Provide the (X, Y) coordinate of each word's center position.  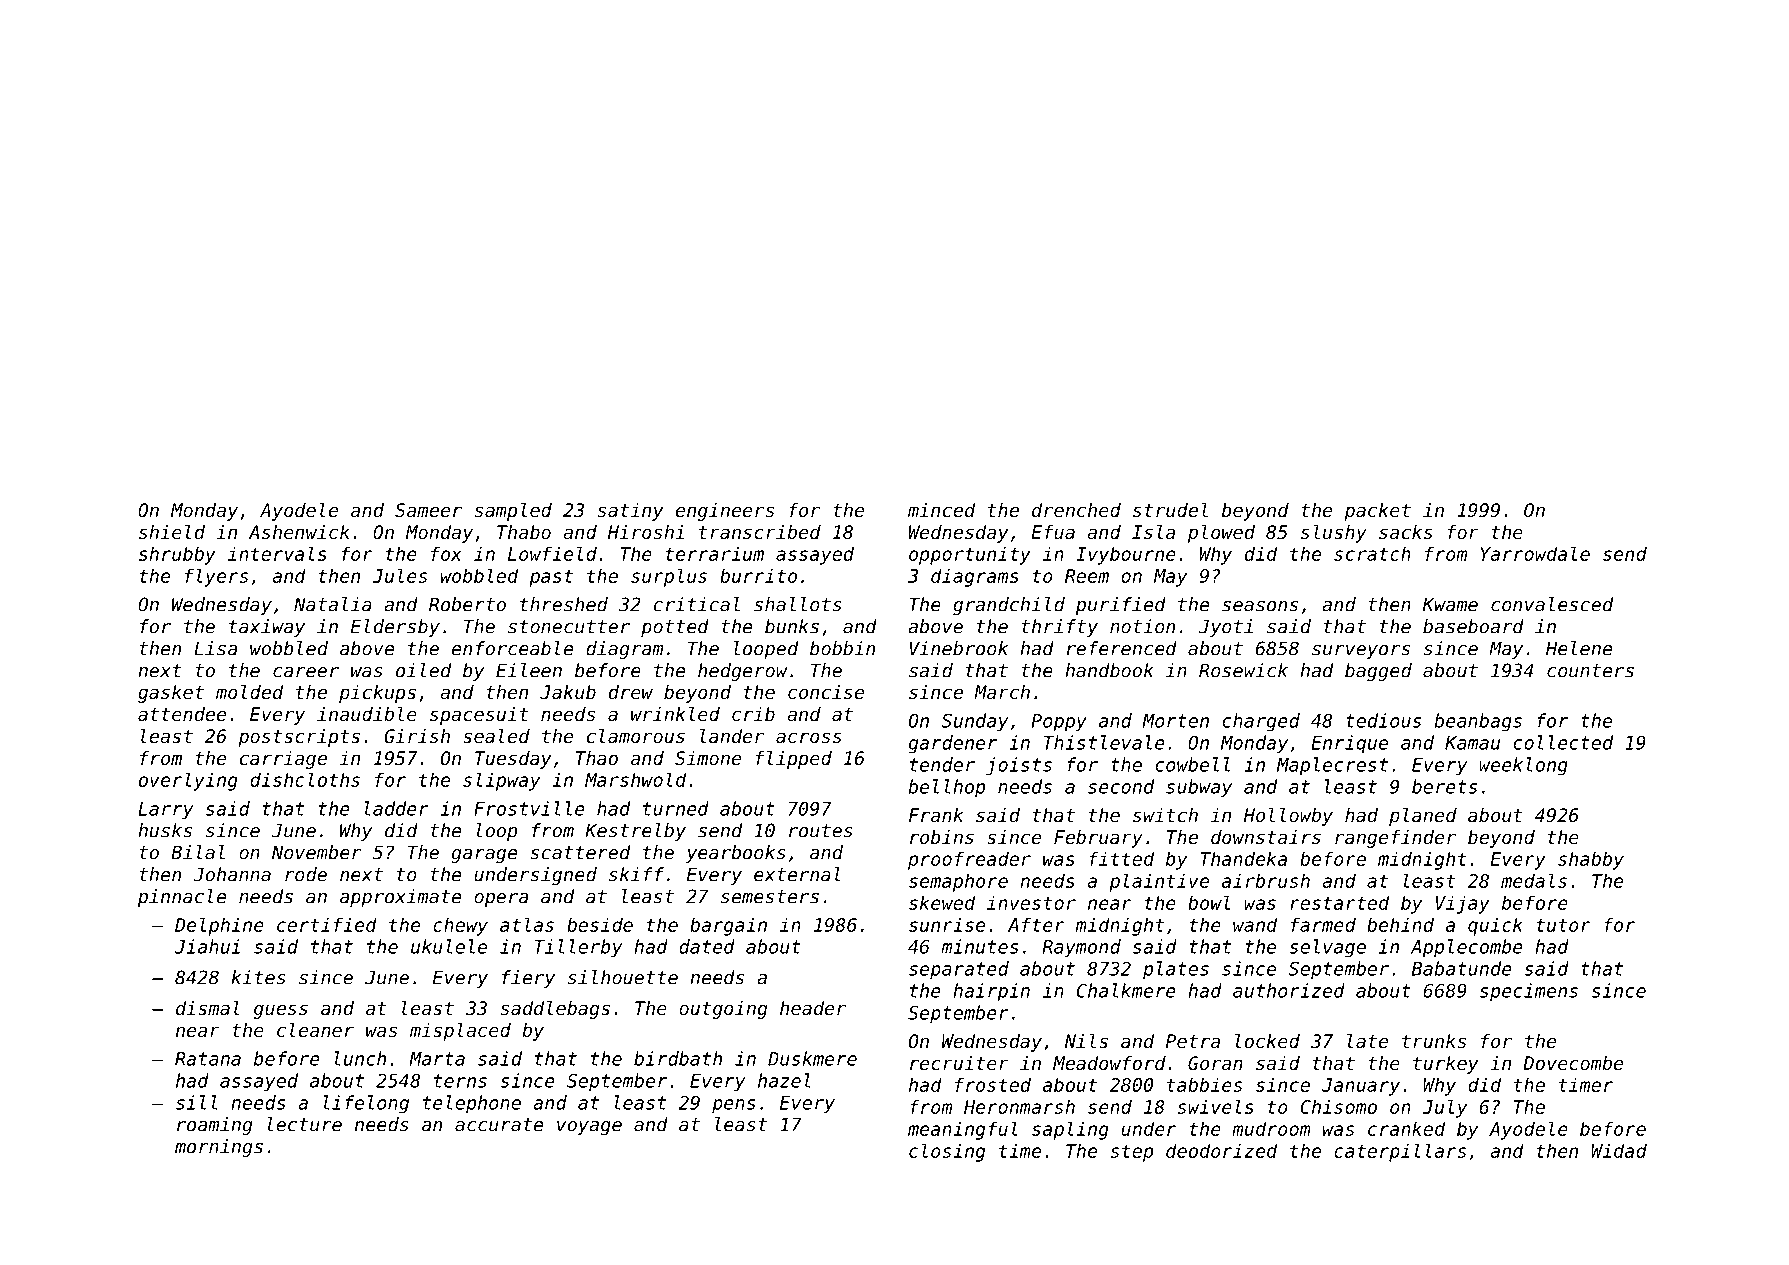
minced (942, 510)
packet (1377, 512)
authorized (1289, 990)
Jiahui (207, 946)
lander (732, 736)
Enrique (1349, 744)
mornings (219, 1148)
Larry (166, 810)
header (813, 1008)
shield (172, 532)
